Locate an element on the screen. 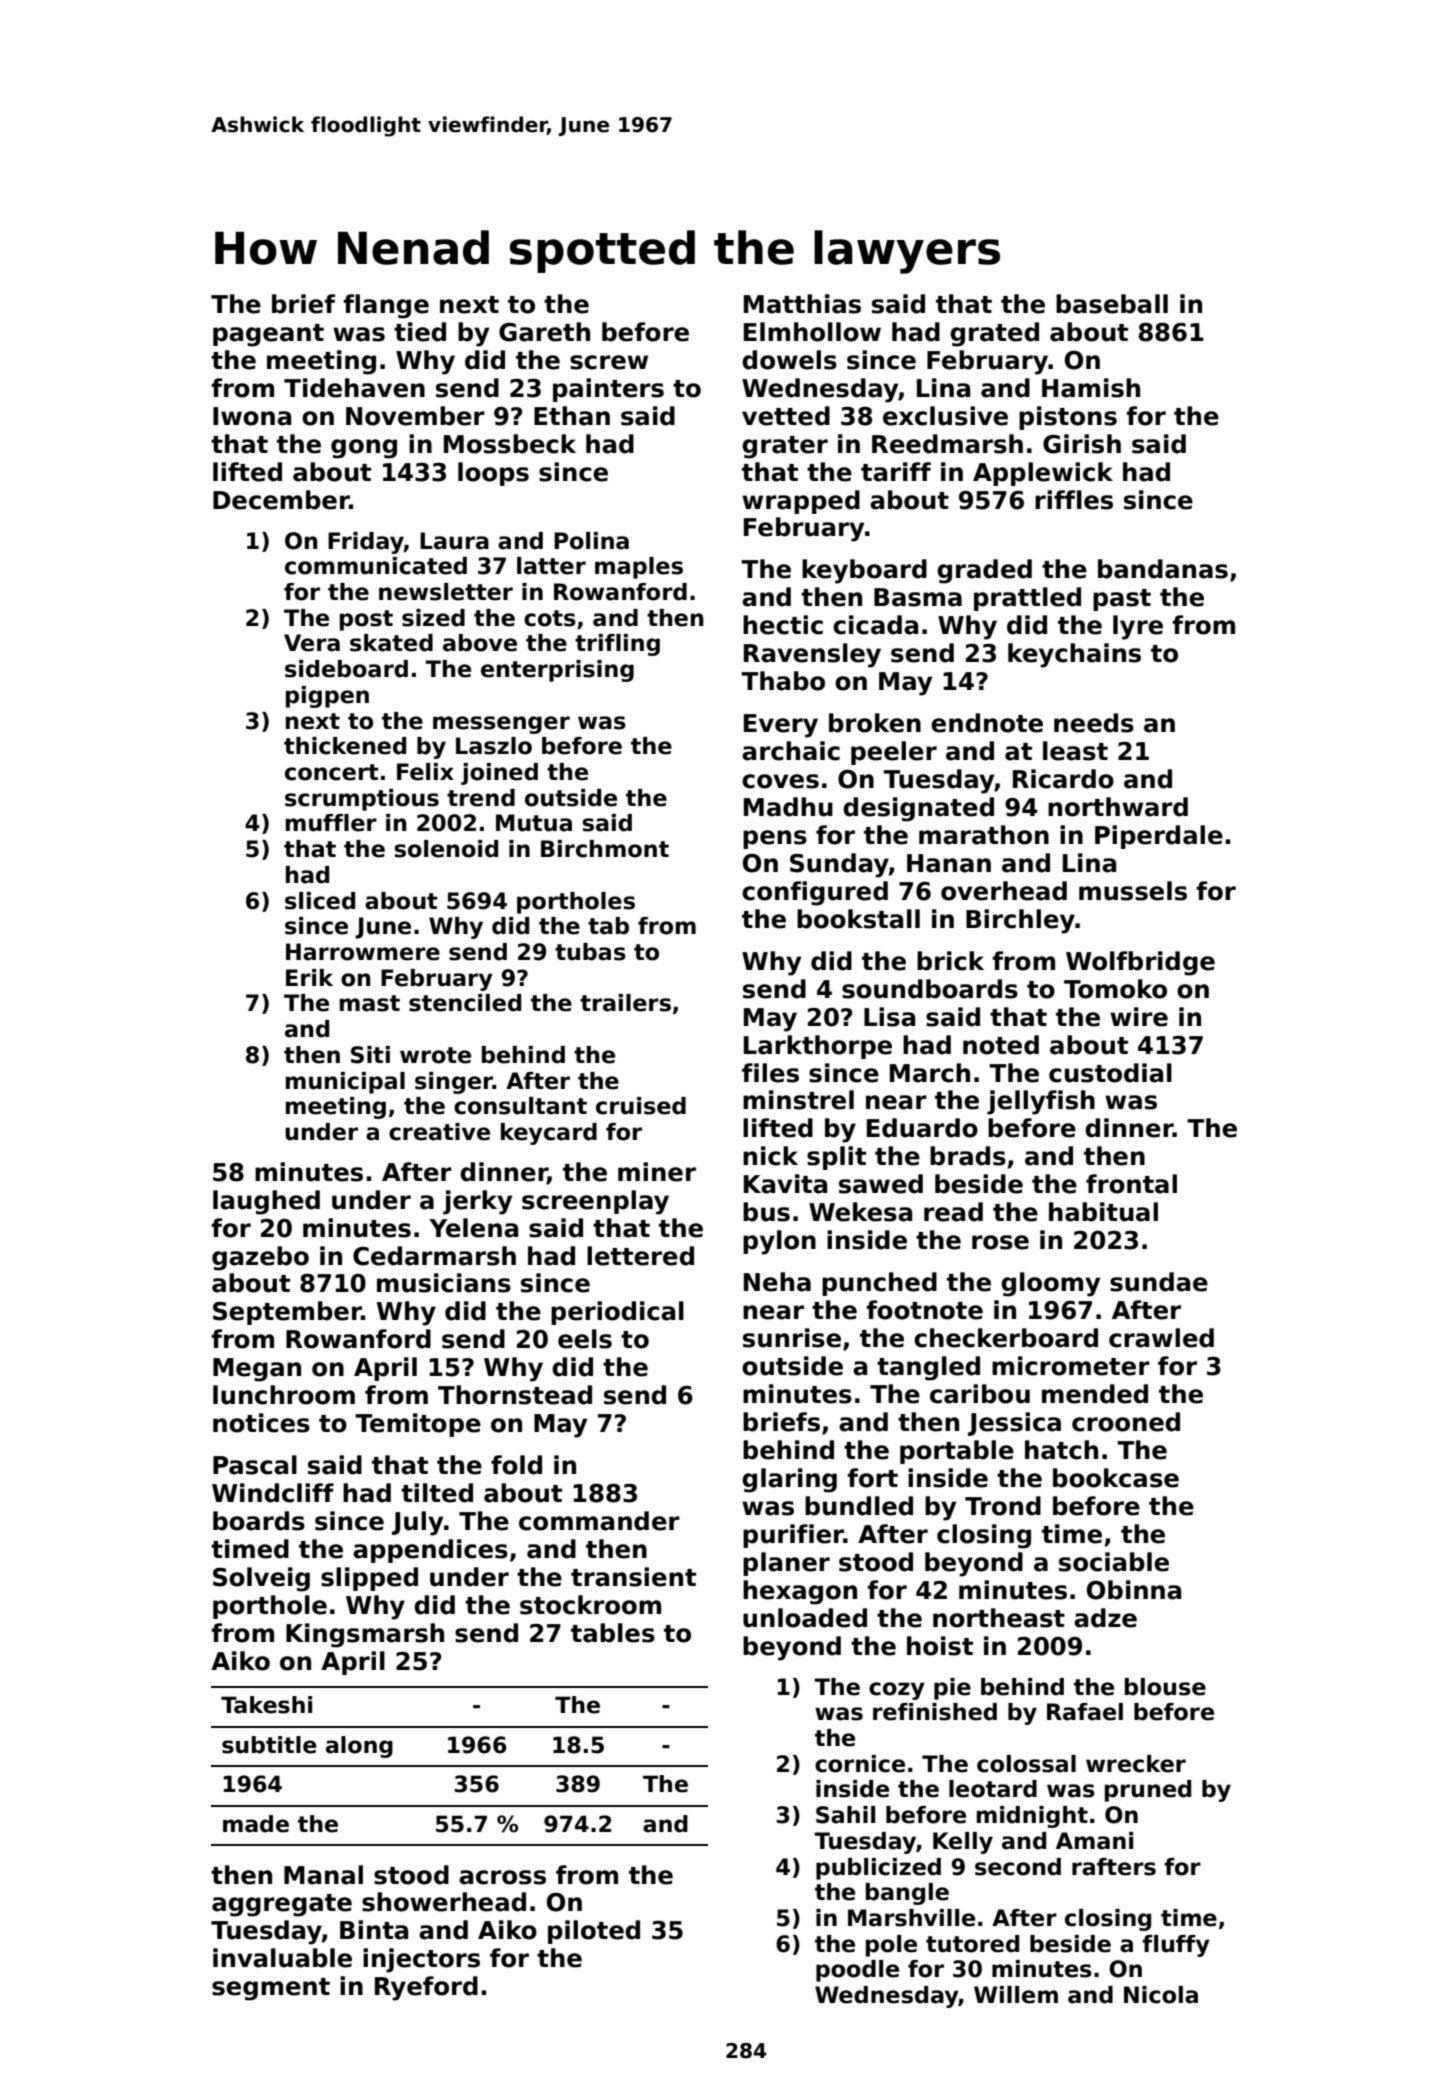 The height and width of the screenshot is (2100, 1450). showerhead is located at coordinates (444, 1902).
